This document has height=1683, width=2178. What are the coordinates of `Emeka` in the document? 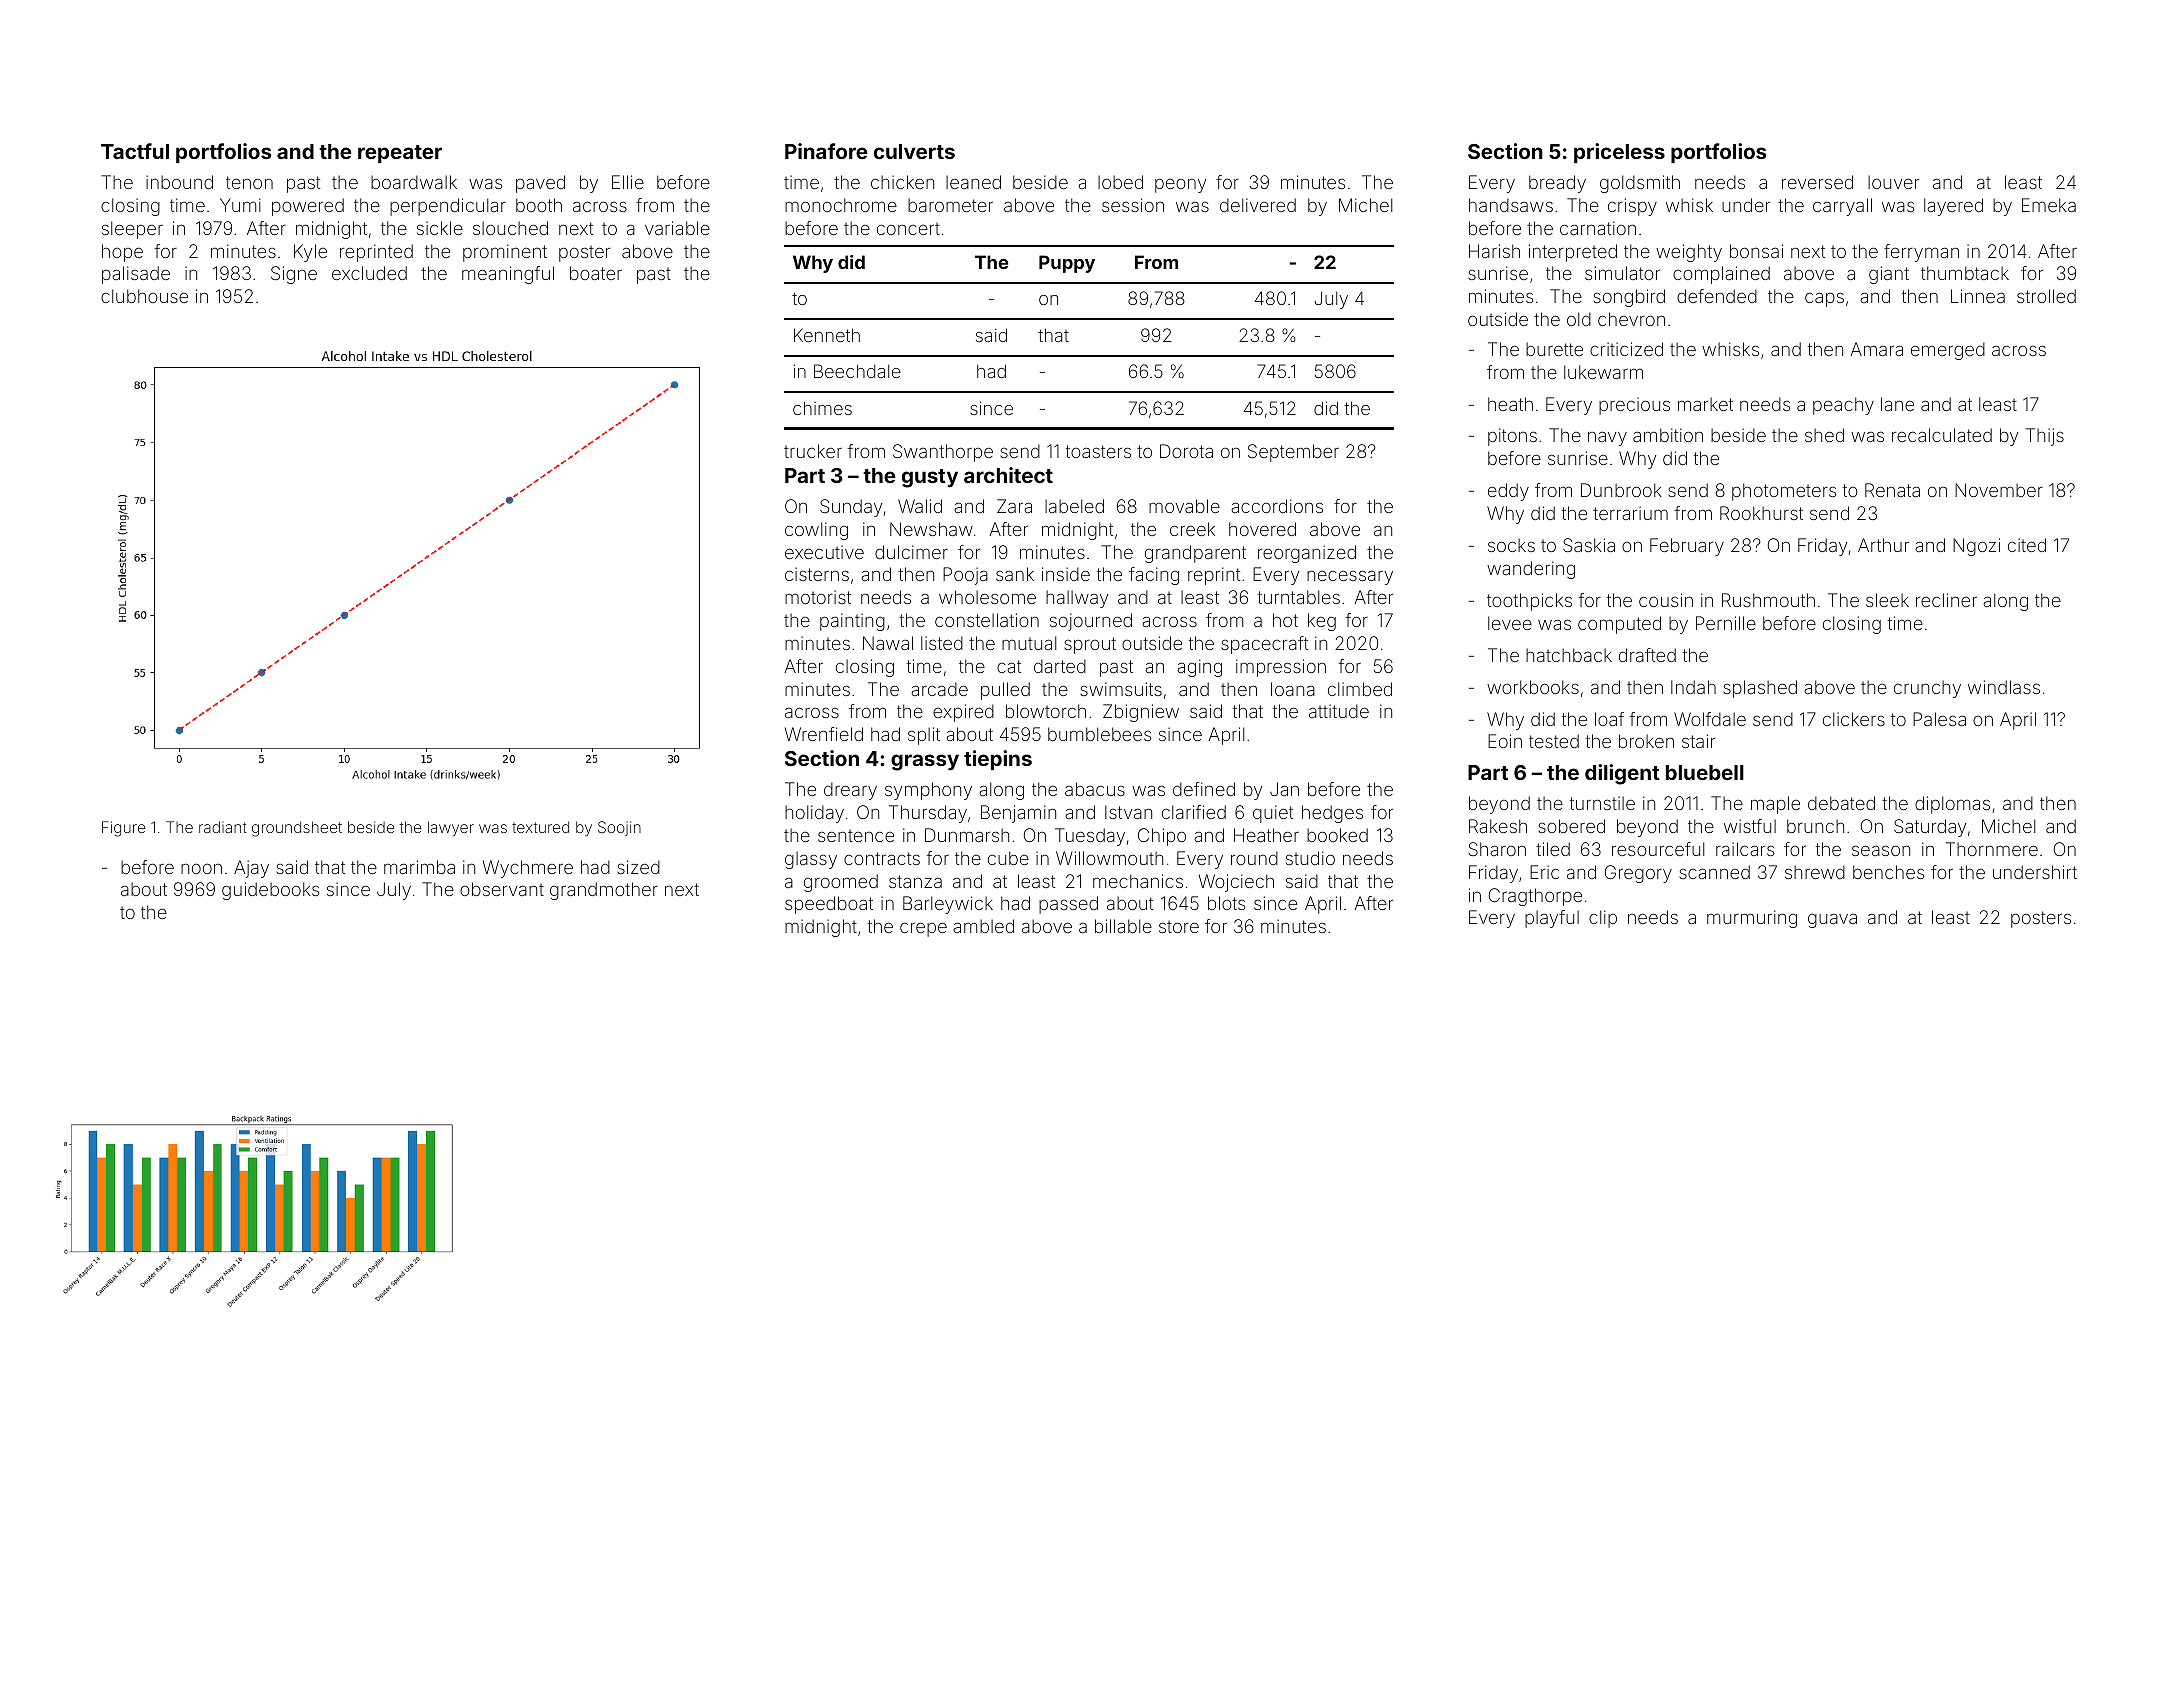 It's located at (2049, 205).
